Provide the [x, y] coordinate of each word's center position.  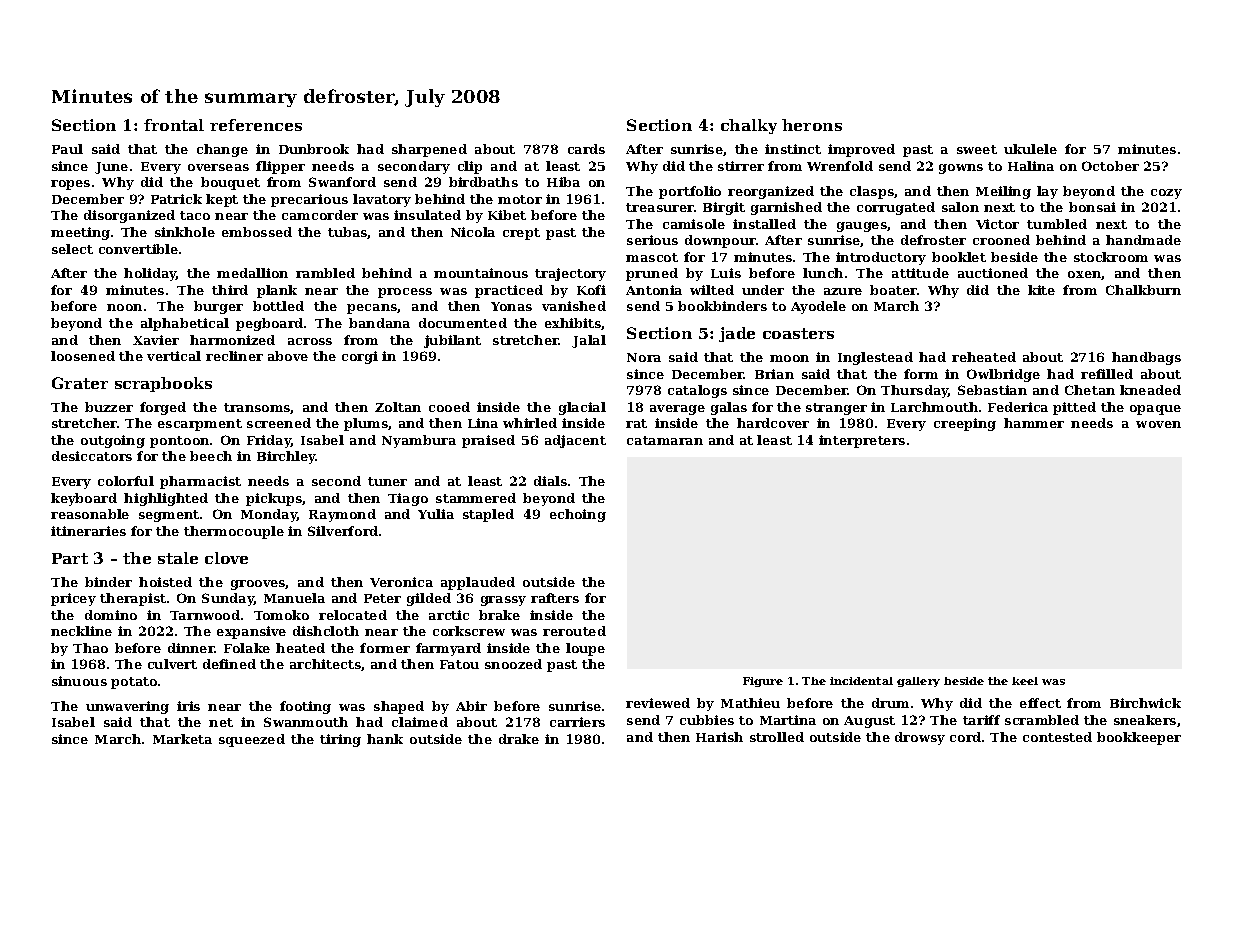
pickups [274, 499]
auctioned [993, 273]
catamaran [665, 440]
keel [1025, 681]
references [256, 125]
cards [586, 149]
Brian [774, 374]
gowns [961, 169]
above [288, 356]
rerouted [574, 631]
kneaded [1150, 390]
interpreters [862, 441]
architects [325, 664]
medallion [252, 273]
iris [188, 706]
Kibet [507, 215]
